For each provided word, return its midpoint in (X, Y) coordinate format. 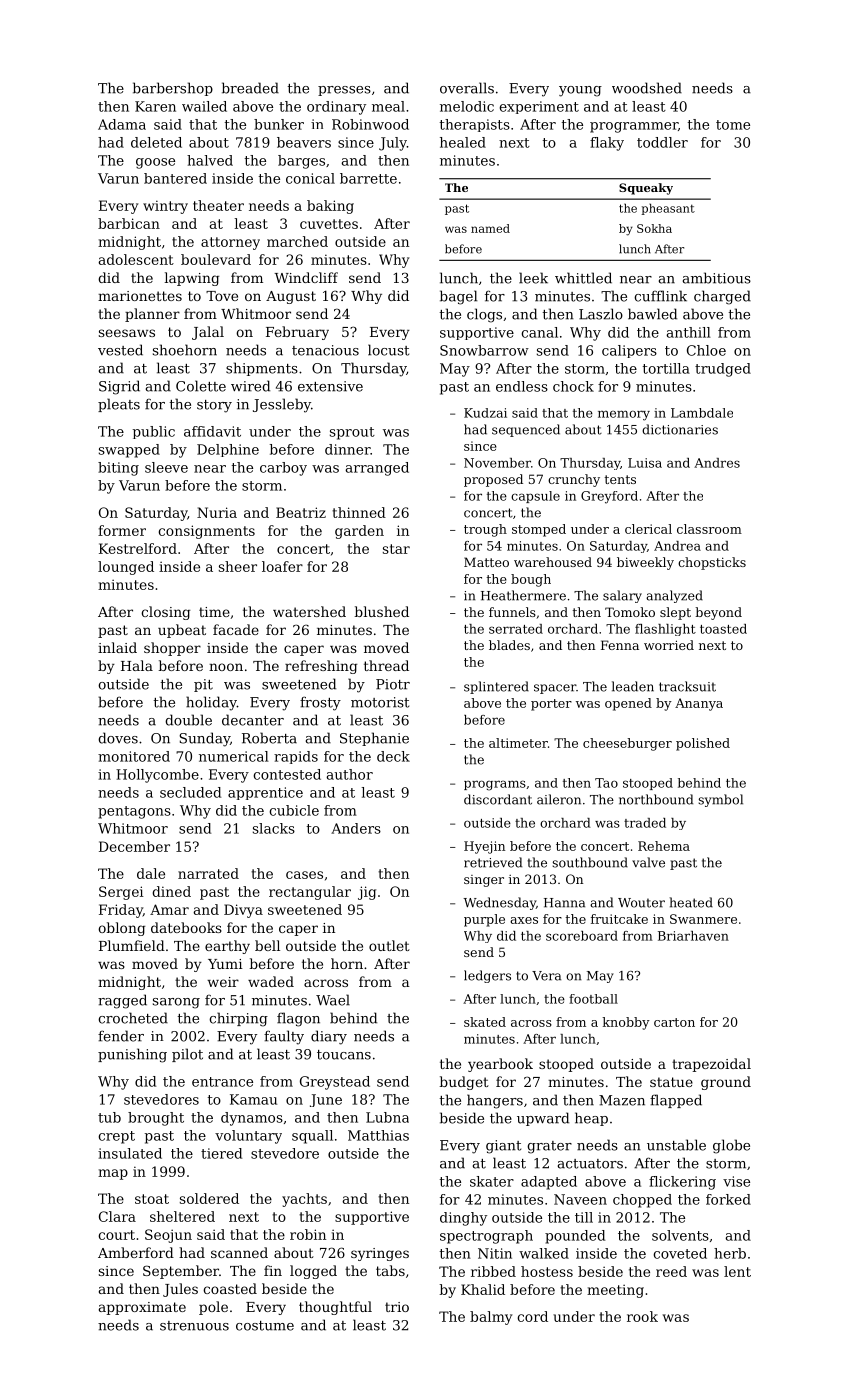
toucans (344, 1055)
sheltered (182, 1216)
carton (674, 1022)
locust (388, 350)
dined (171, 891)
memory (624, 415)
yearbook (500, 1065)
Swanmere (703, 919)
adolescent (136, 259)
